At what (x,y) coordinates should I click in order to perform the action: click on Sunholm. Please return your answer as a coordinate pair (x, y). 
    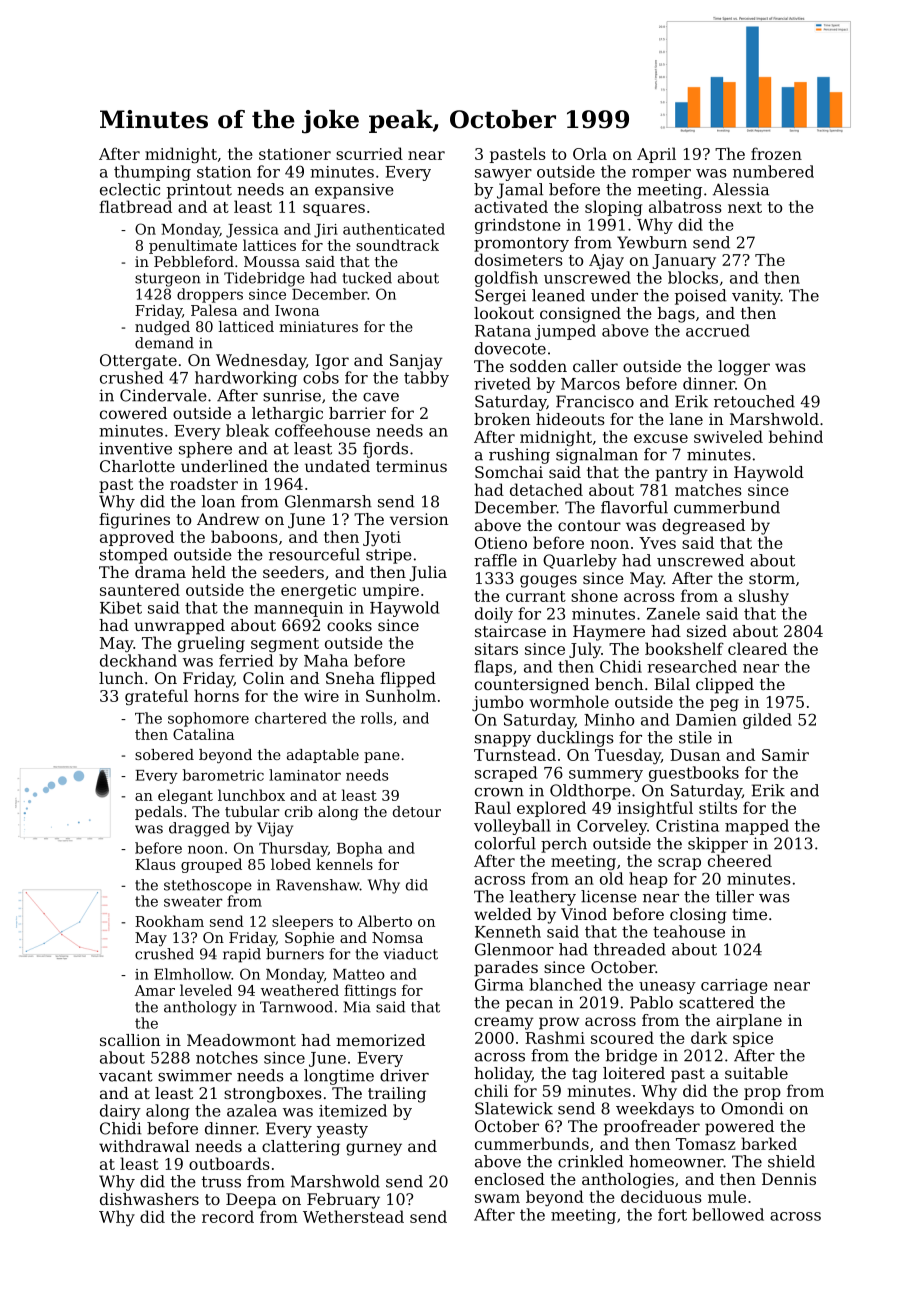
    Looking at the image, I should click on (401, 695).
